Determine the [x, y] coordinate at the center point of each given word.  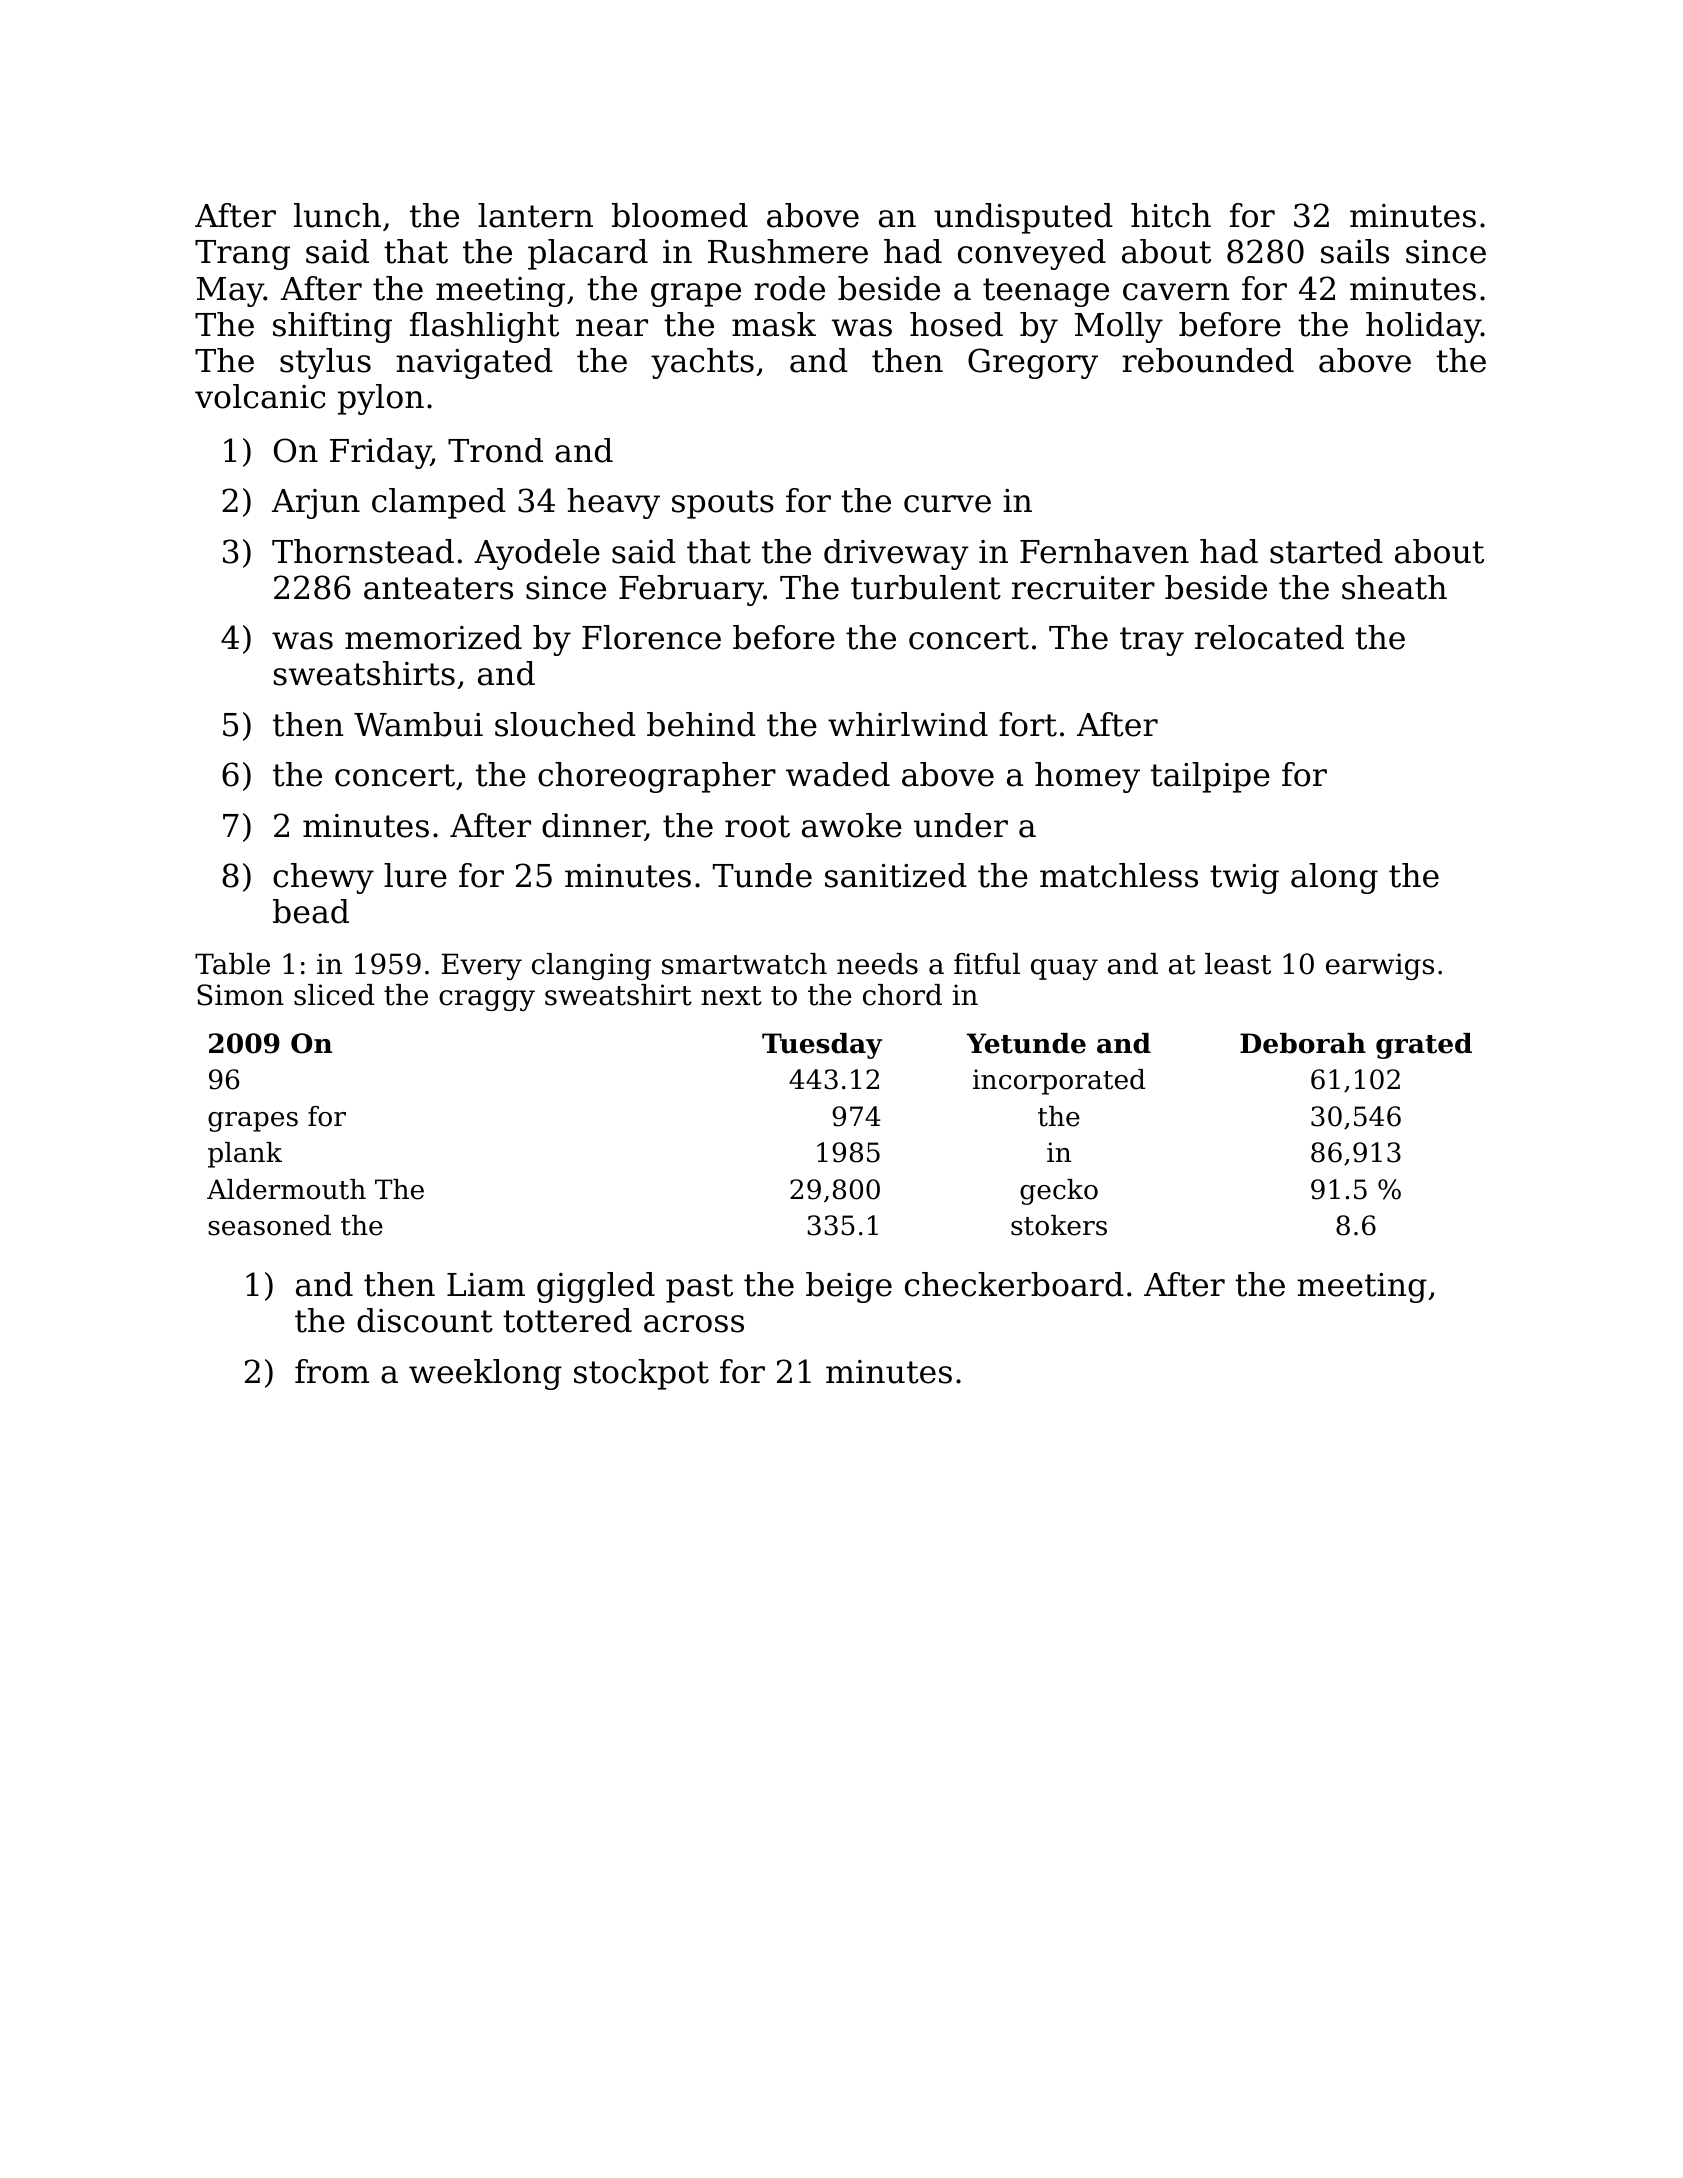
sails [1355, 251]
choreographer [657, 777]
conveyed [1032, 254]
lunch [337, 215]
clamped [439, 503]
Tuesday [822, 1046]
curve [947, 504]
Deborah [1303, 1043]
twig [1244, 879]
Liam [486, 1285]
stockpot [641, 1374]
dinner [593, 826]
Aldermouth [286, 1189]
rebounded [1208, 360]
